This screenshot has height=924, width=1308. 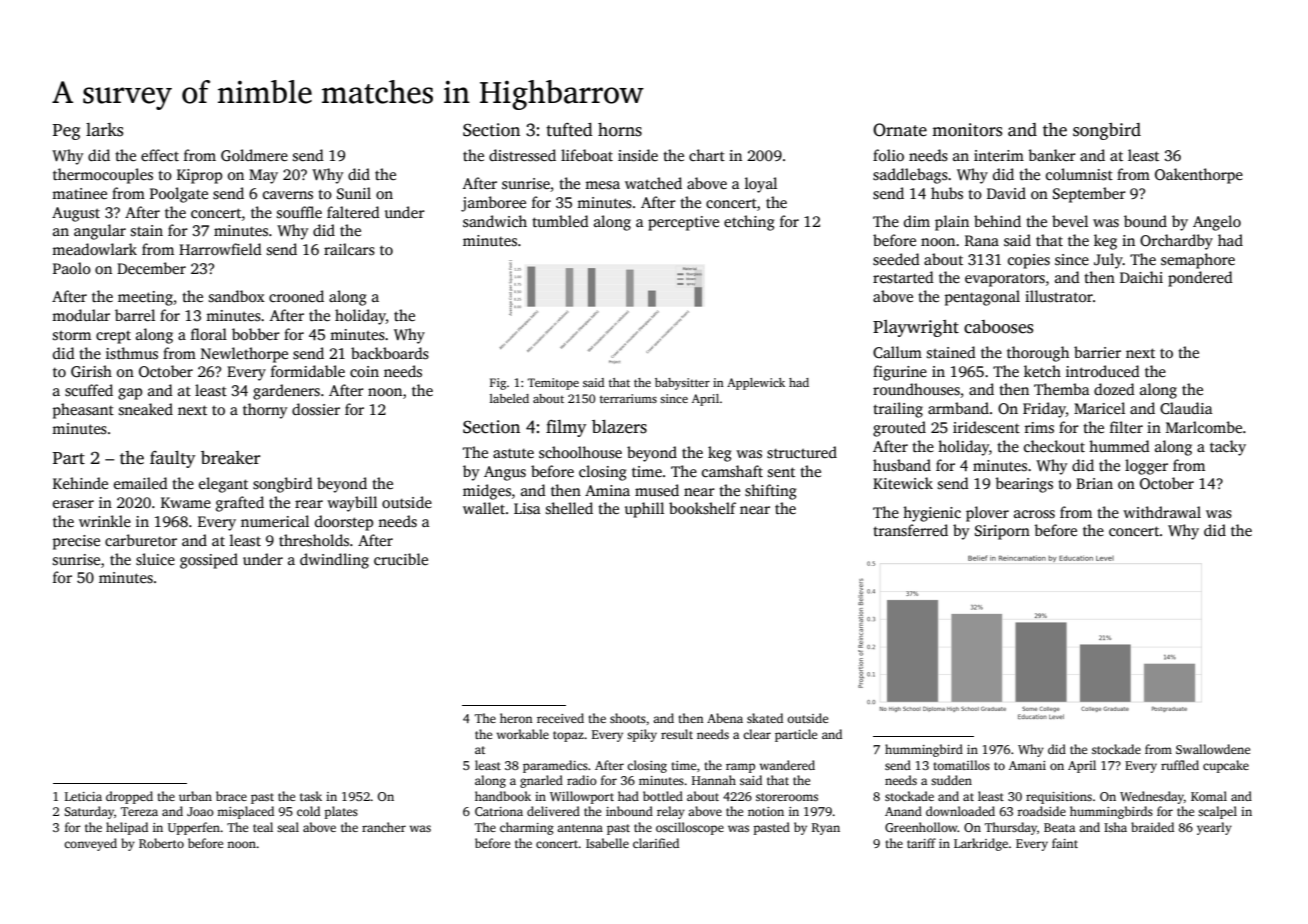 I want to click on tacky, so click(x=1228, y=448).
